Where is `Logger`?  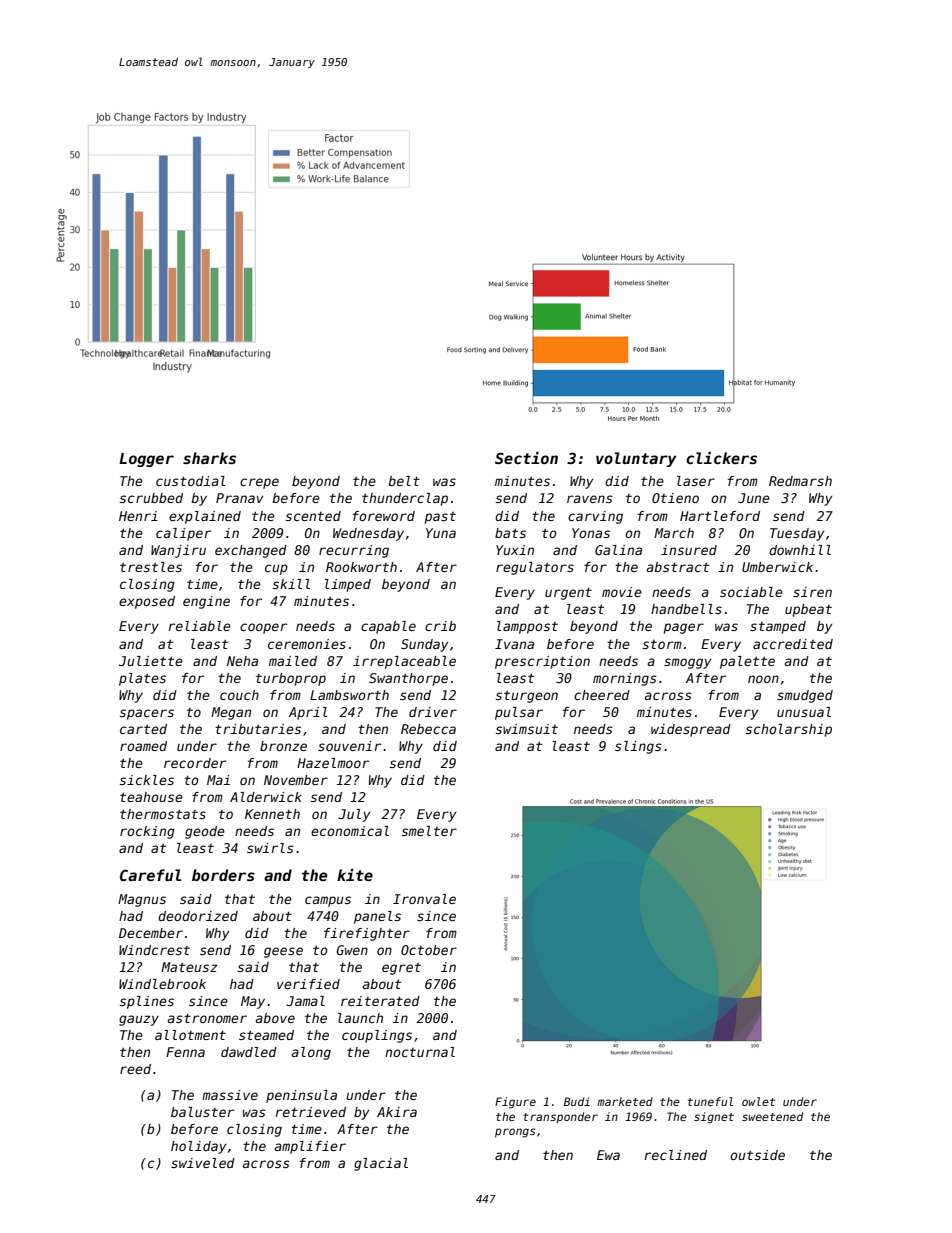 Logger is located at coordinates (146, 460).
